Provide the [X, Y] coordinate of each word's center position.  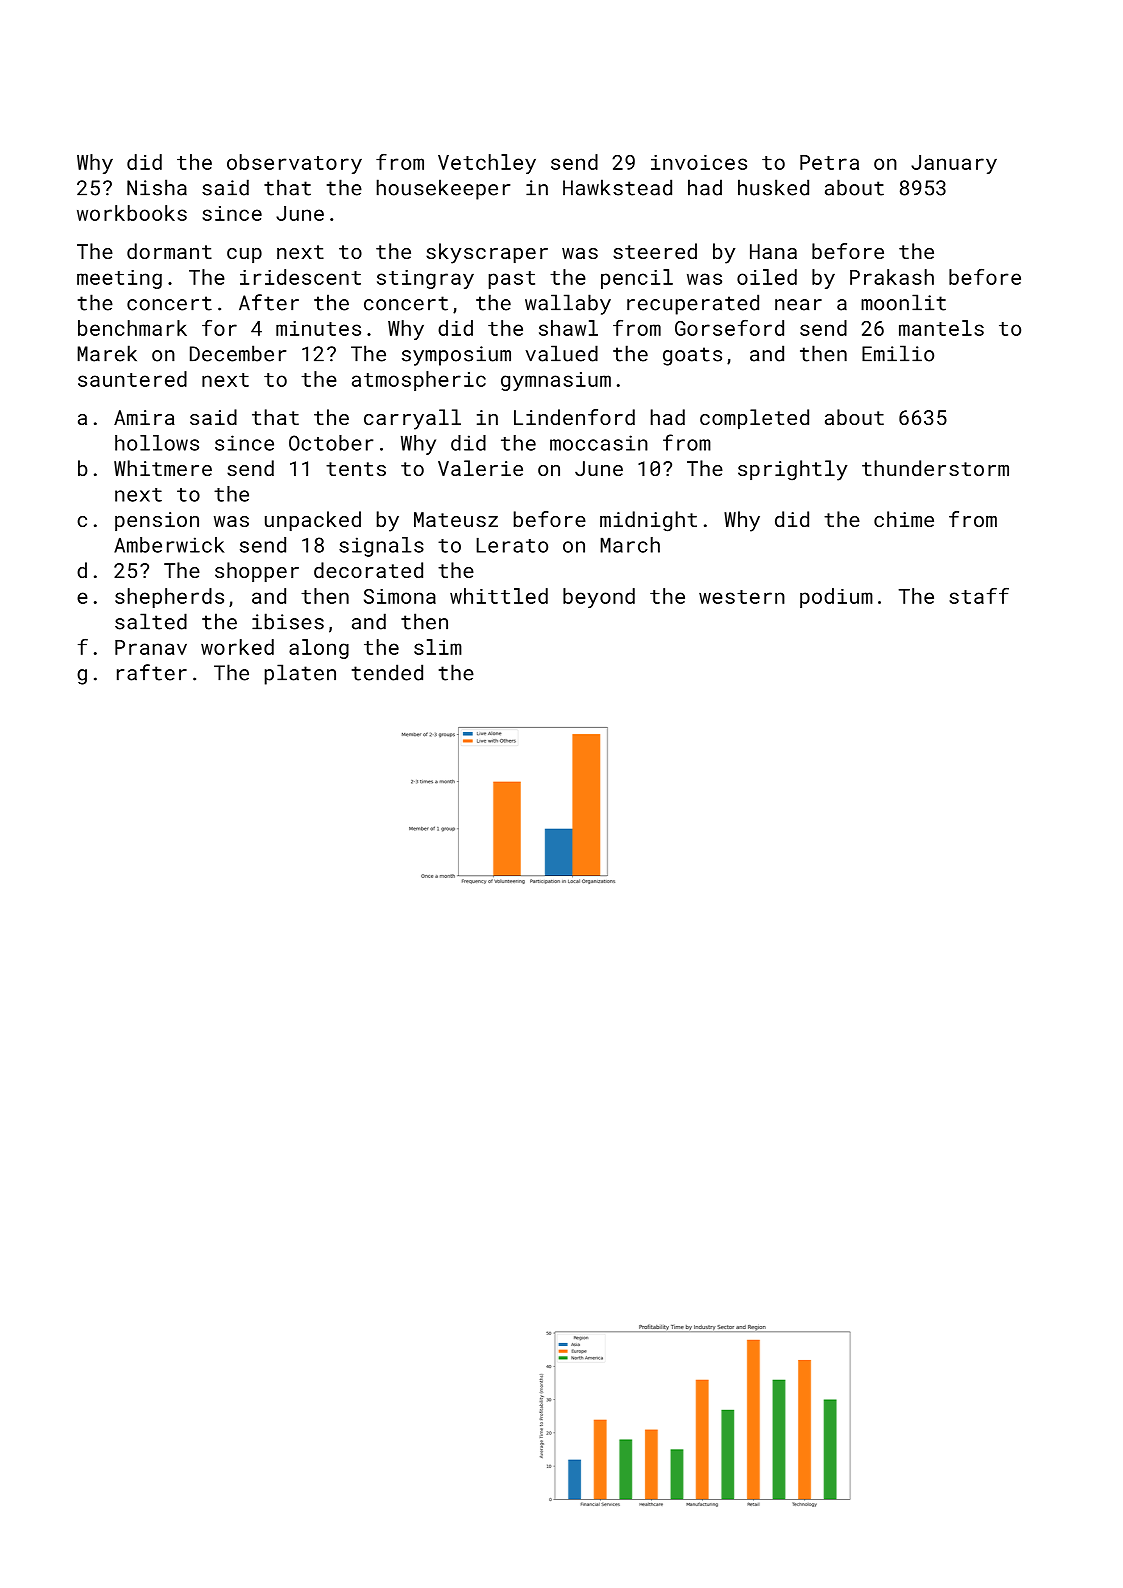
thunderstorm [935, 468]
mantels [941, 328]
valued [561, 353]
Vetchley [487, 164]
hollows [157, 443]
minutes [318, 328]
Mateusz [456, 519]
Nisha [157, 187]
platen [300, 674]
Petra [829, 162]
